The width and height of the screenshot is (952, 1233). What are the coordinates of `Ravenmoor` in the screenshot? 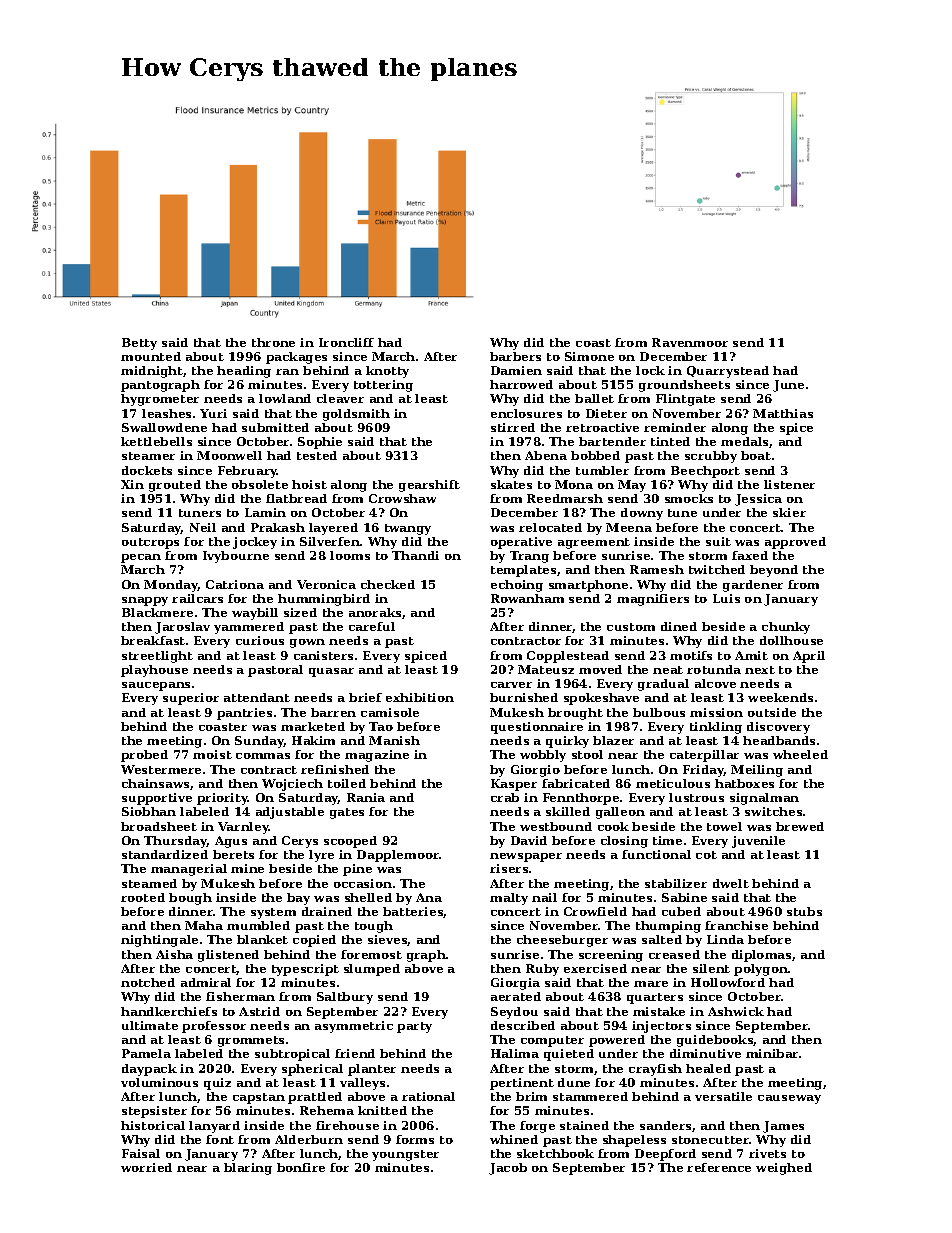 It's located at (690, 342).
